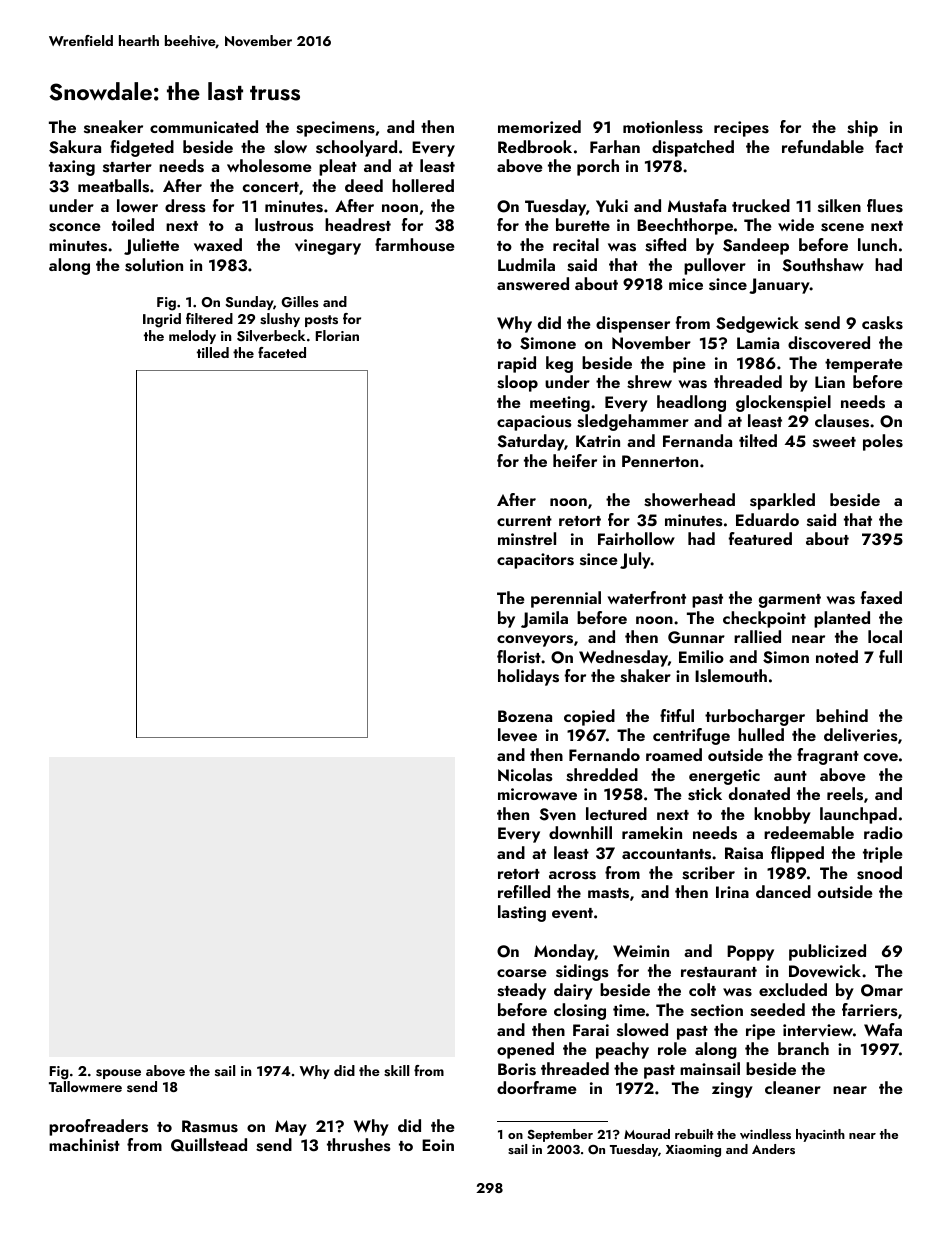 The width and height of the screenshot is (952, 1233). I want to click on spouse, so click(118, 1074).
